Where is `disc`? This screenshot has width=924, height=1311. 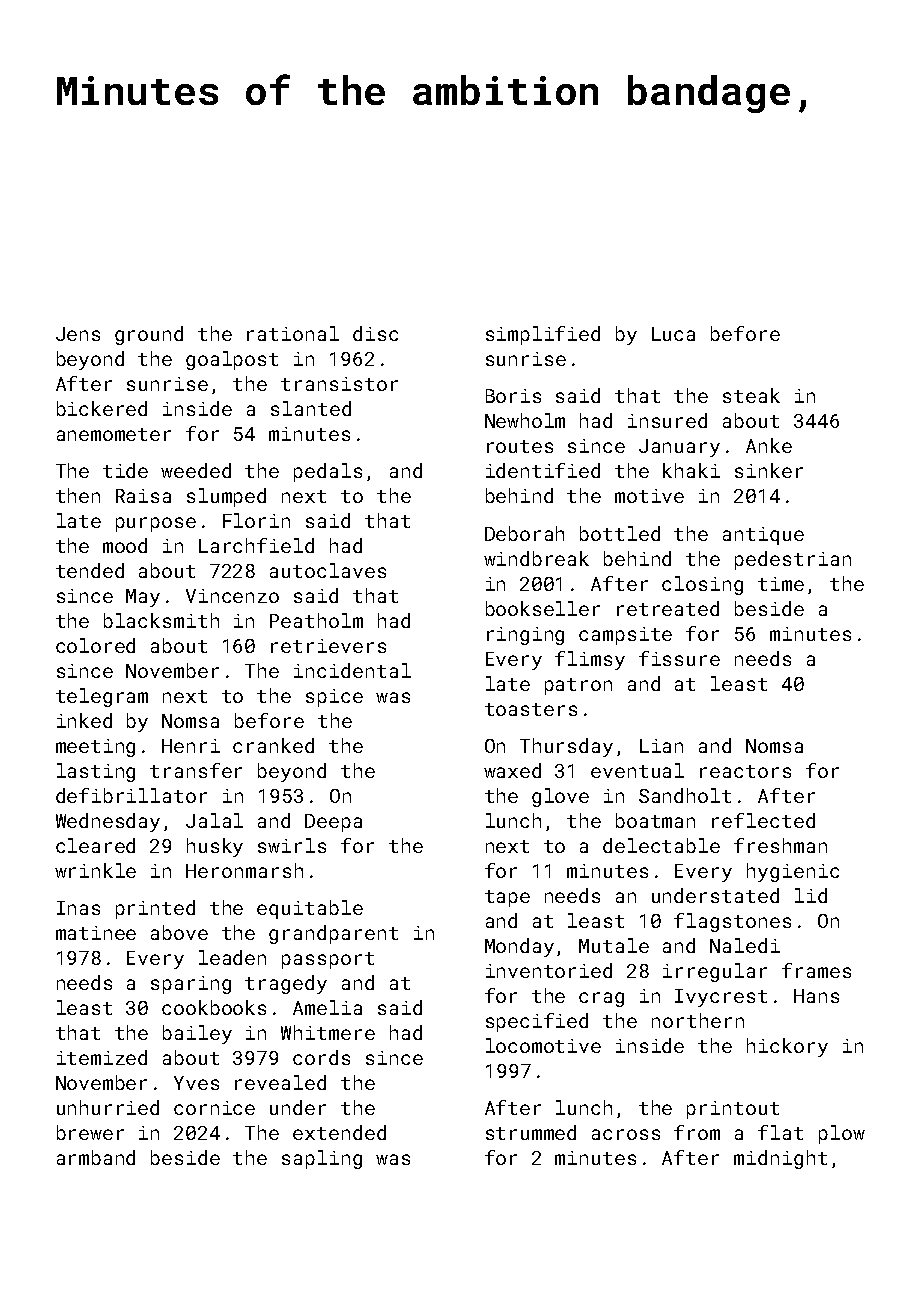 disc is located at coordinates (375, 333).
